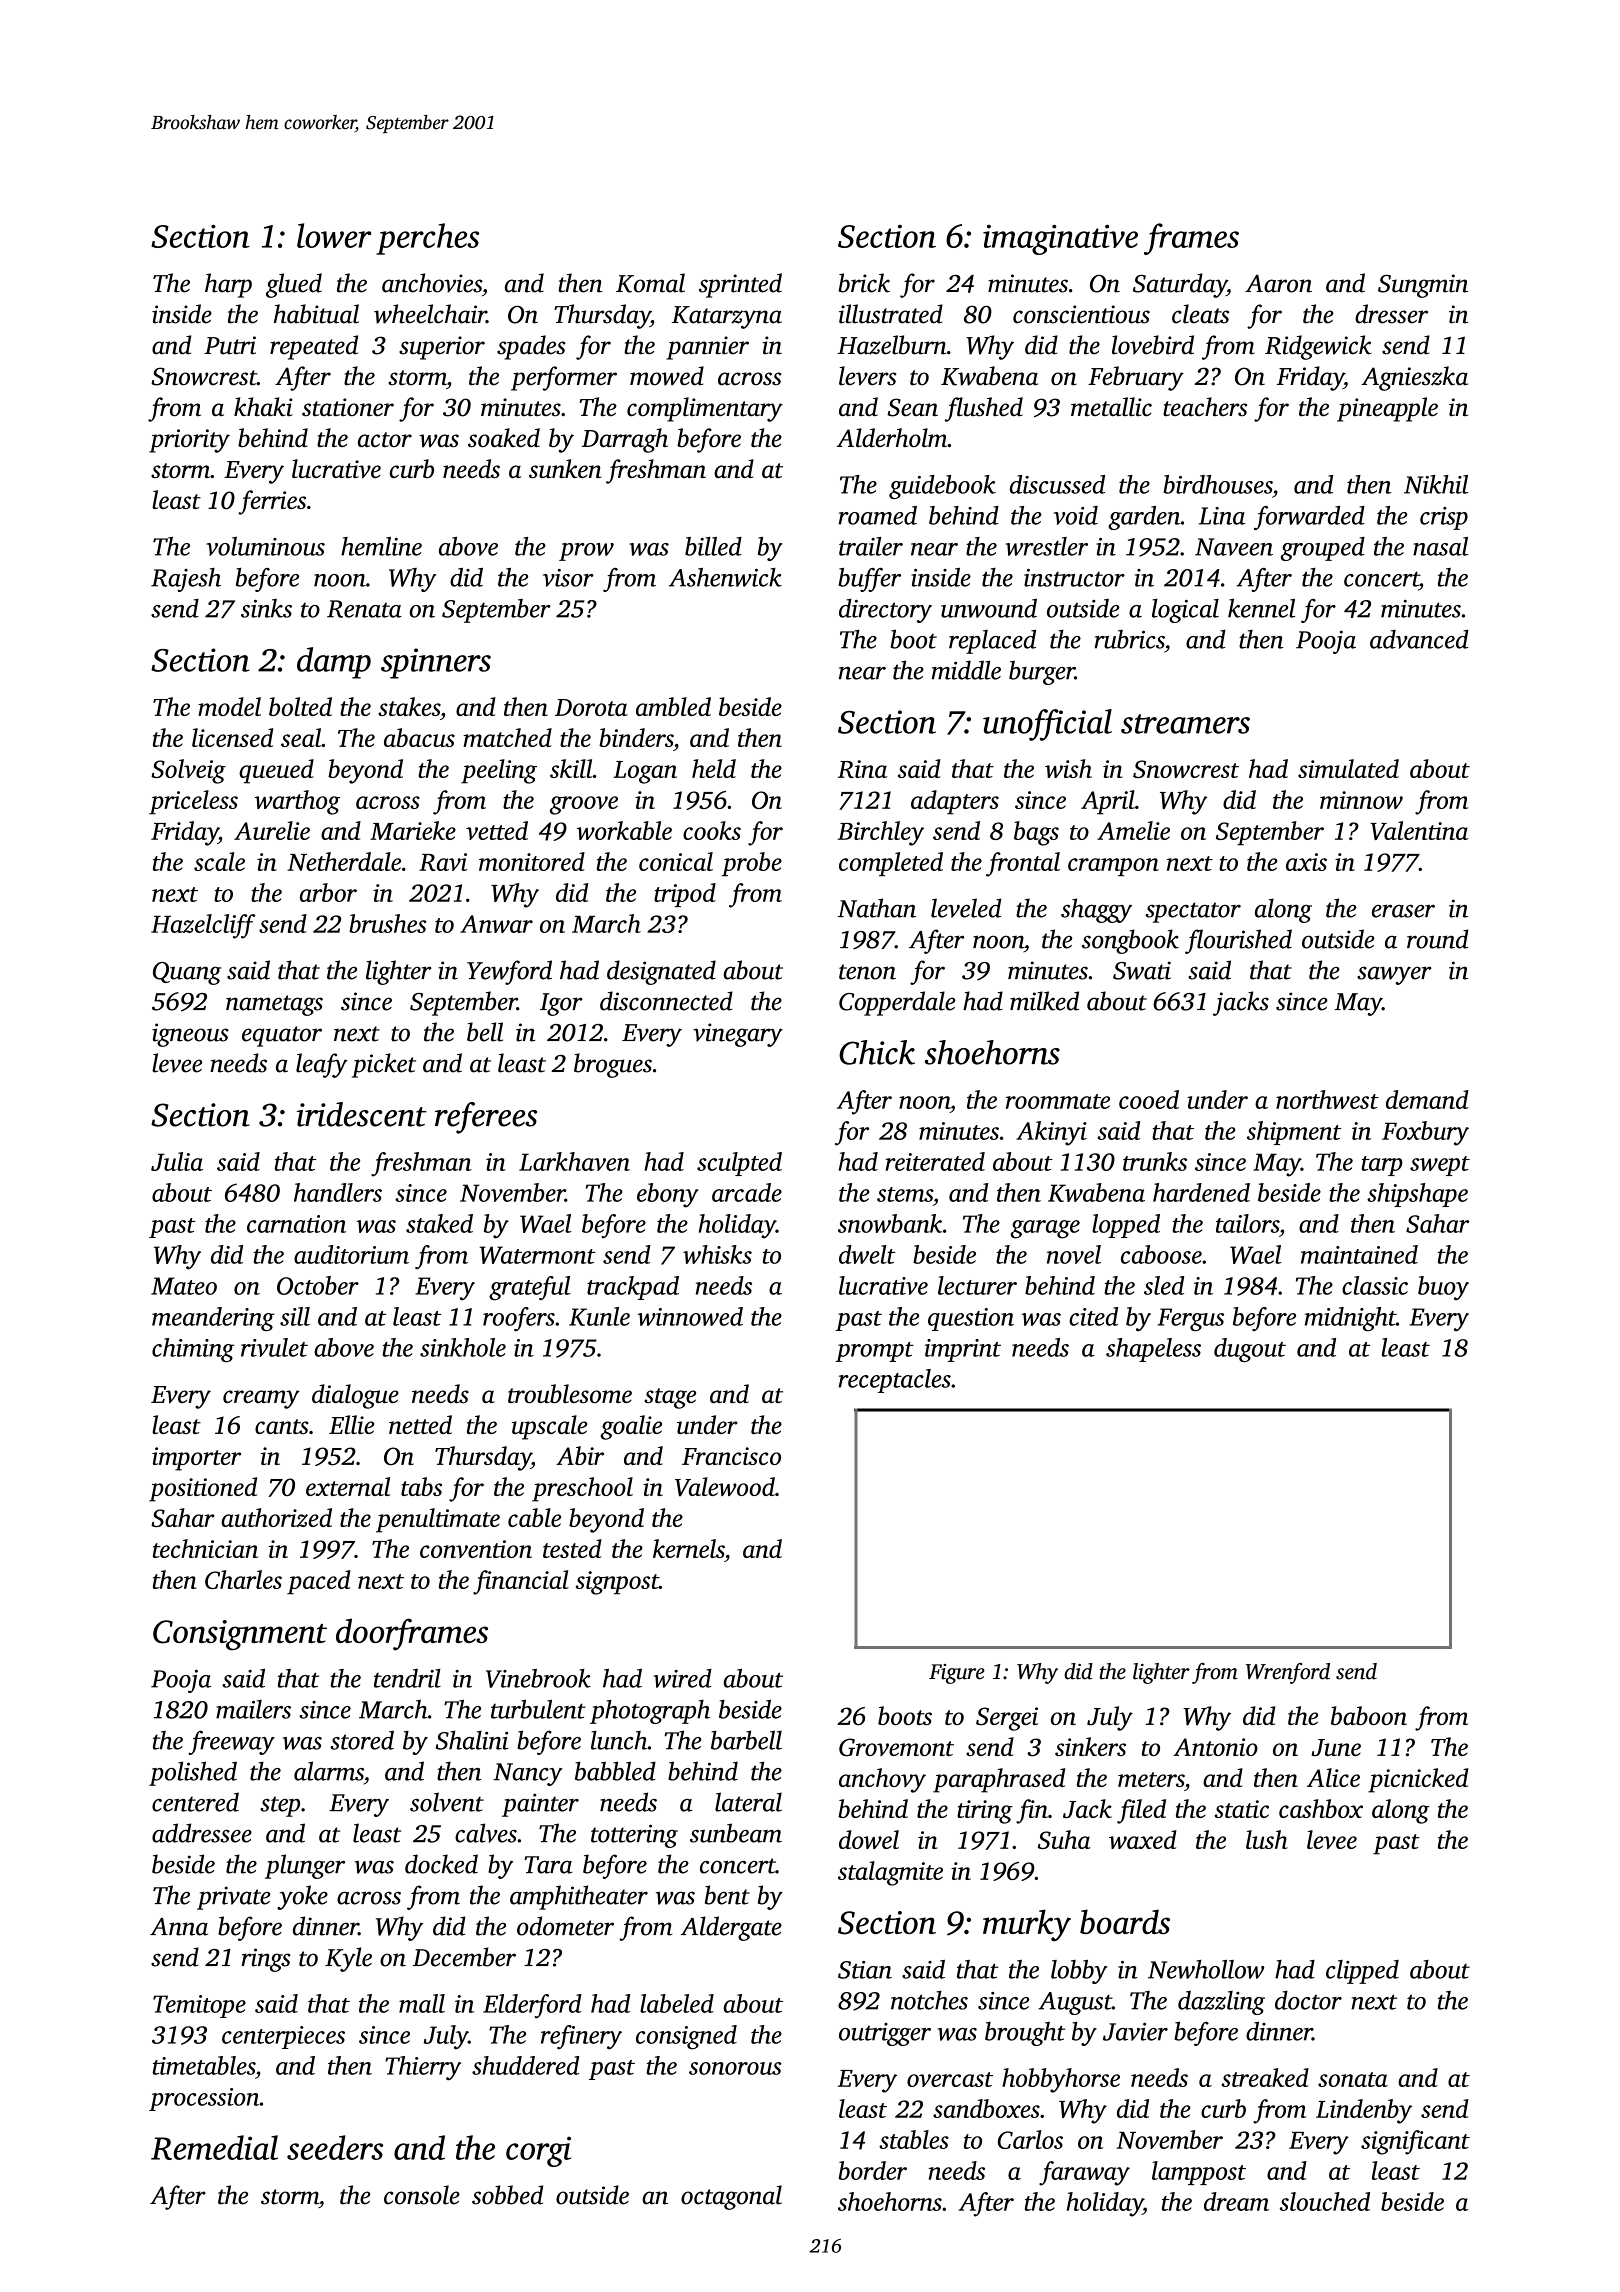 The image size is (1620, 2292). I want to click on actor, so click(385, 439).
